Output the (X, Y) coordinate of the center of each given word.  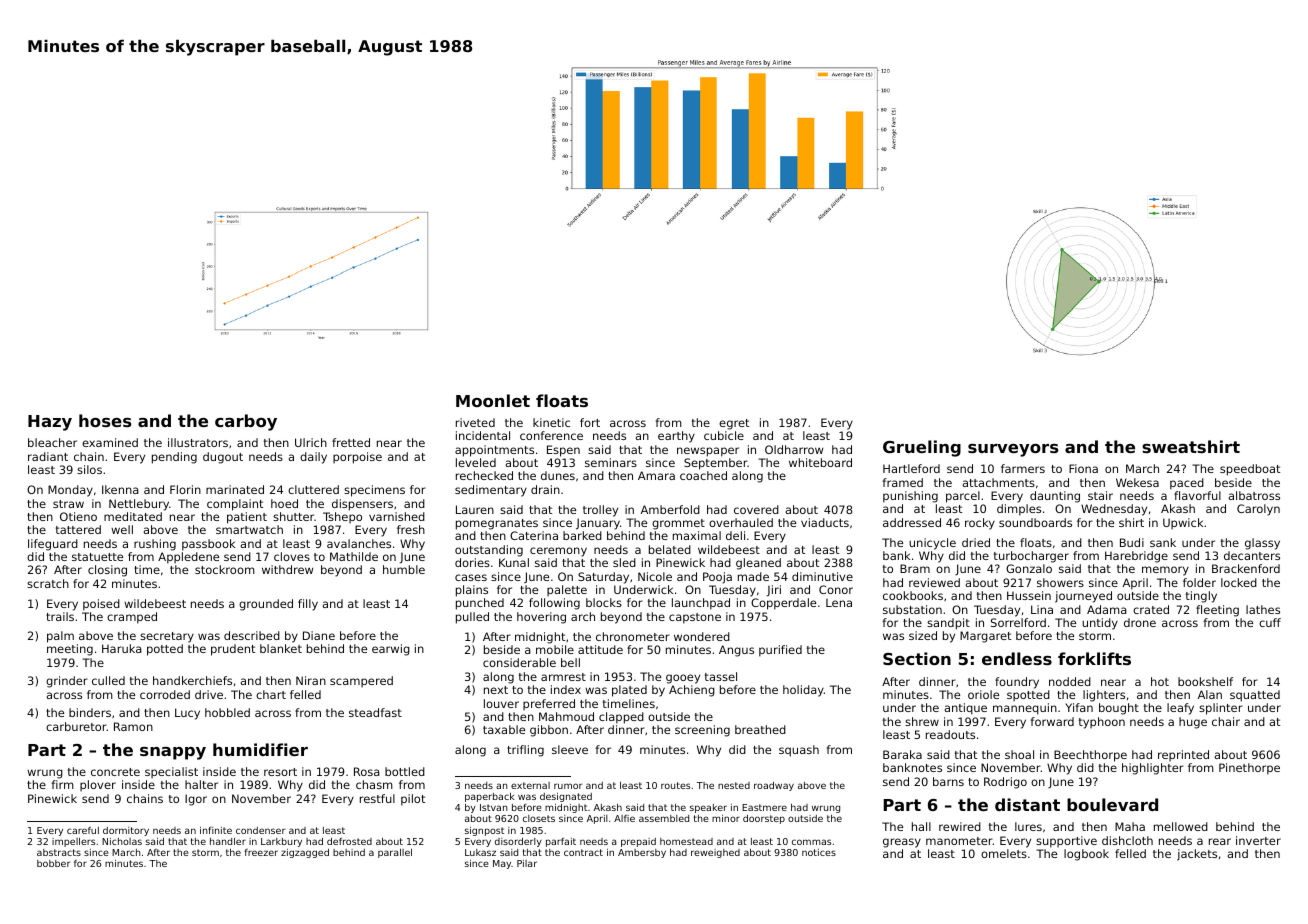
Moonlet (493, 400)
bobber (53, 863)
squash (799, 751)
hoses (105, 420)
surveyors (1013, 450)
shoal (1019, 754)
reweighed (715, 853)
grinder (67, 682)
